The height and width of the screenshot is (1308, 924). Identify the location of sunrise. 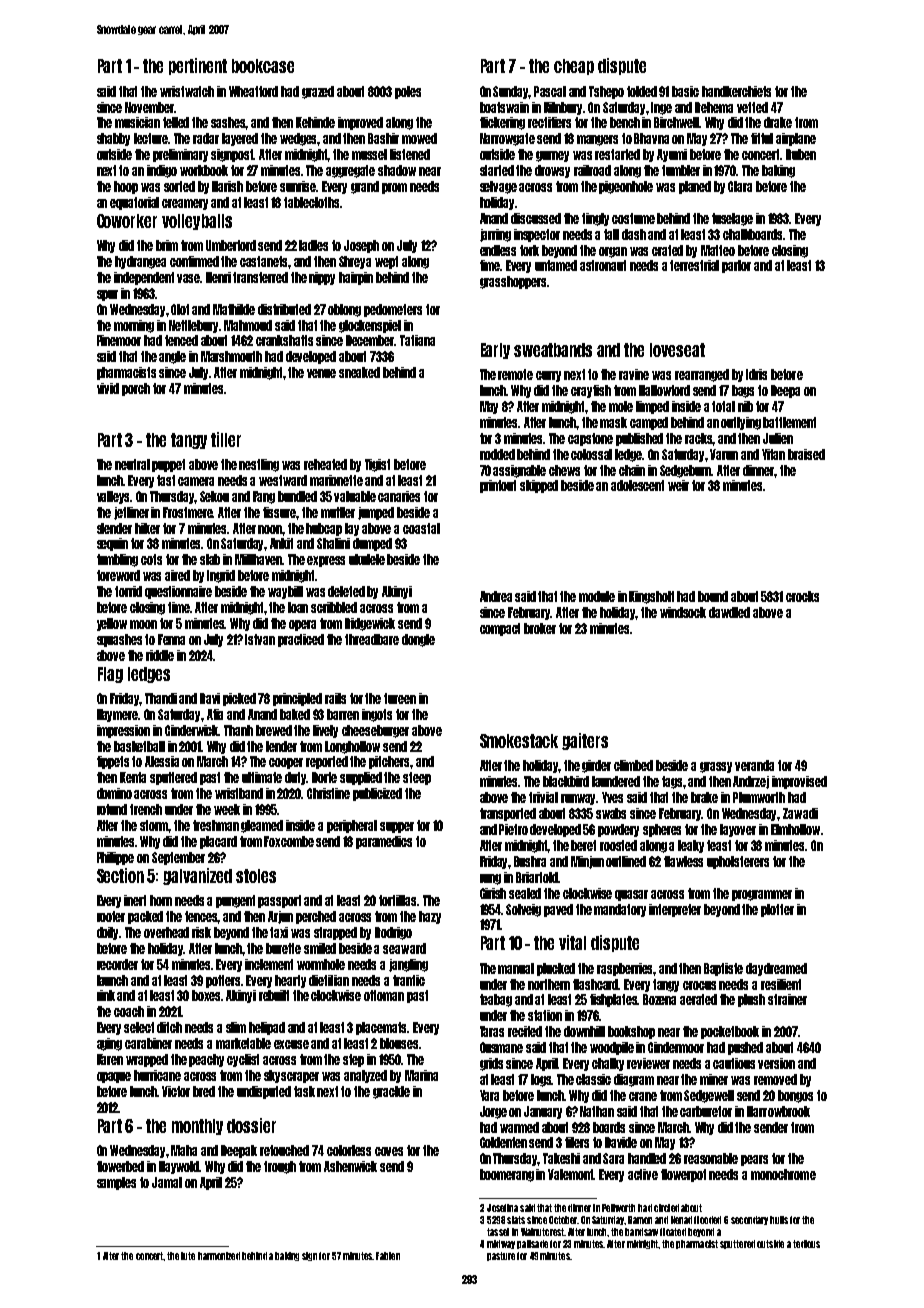
(298, 186).
